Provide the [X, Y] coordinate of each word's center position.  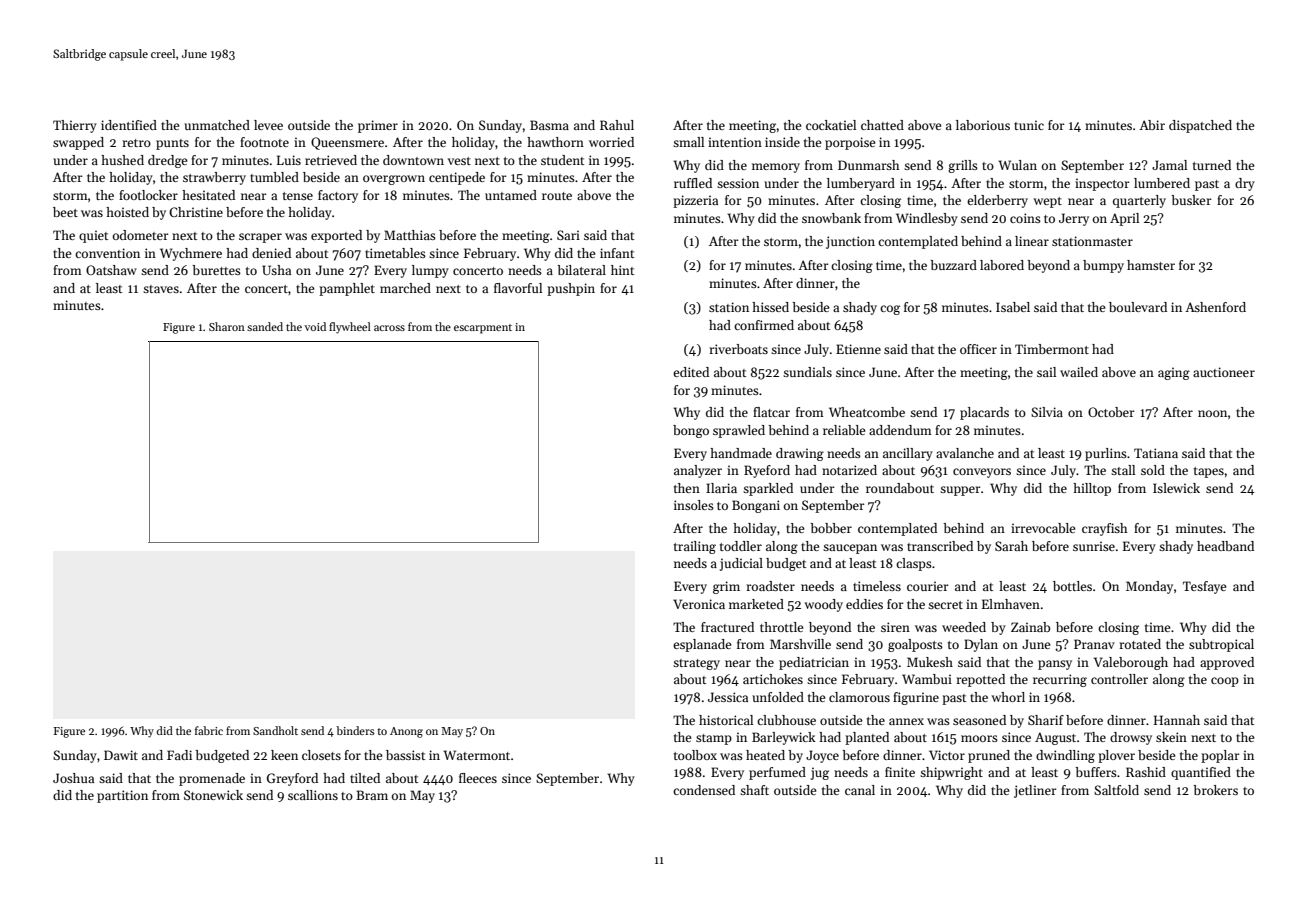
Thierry [75, 126]
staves [161, 289]
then [687, 488]
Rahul [617, 125]
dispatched [1200, 126]
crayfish [1105, 529]
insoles [694, 505]
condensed [704, 790]
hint [622, 270]
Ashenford [1215, 307]
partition [122, 796]
